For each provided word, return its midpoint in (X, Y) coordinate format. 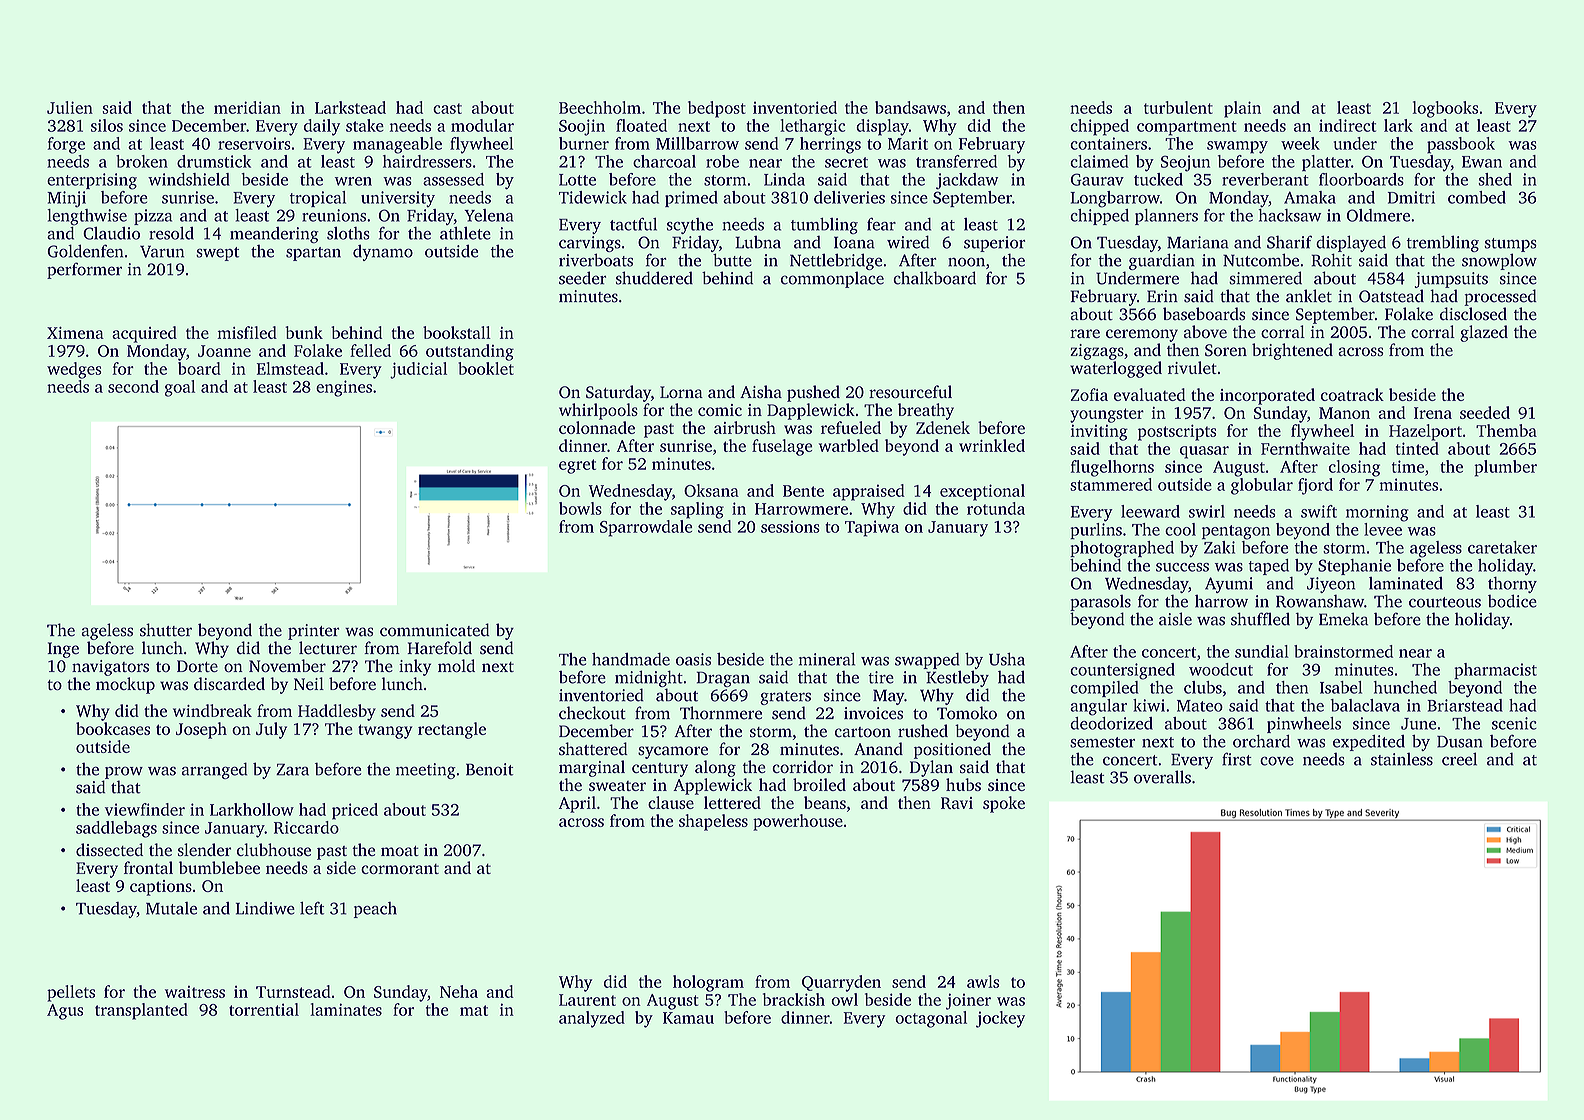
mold (456, 665)
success (1182, 567)
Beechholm (600, 107)
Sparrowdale (646, 528)
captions (161, 888)
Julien (70, 107)
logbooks (1445, 109)
